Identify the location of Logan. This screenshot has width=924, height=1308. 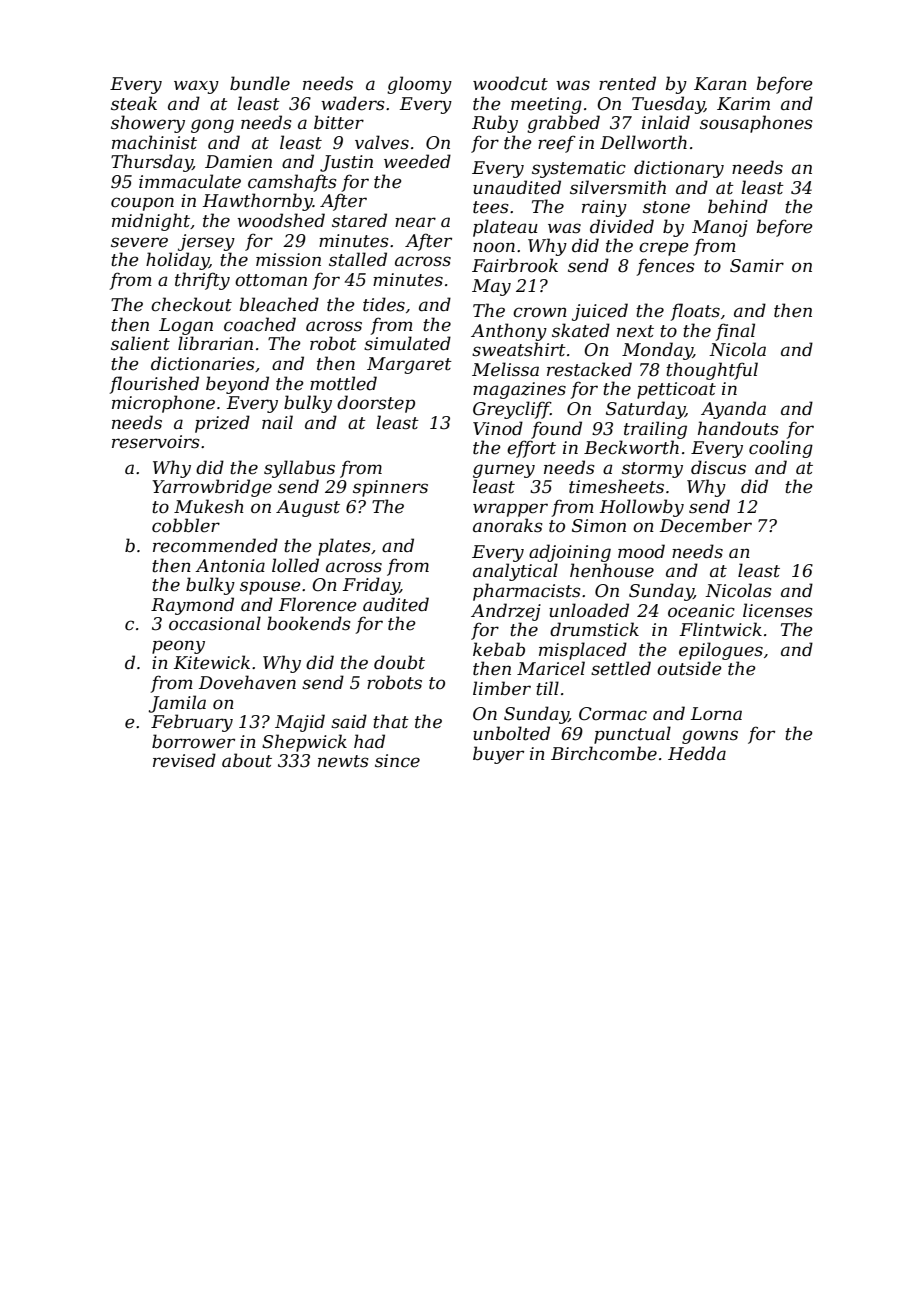
(186, 326).
